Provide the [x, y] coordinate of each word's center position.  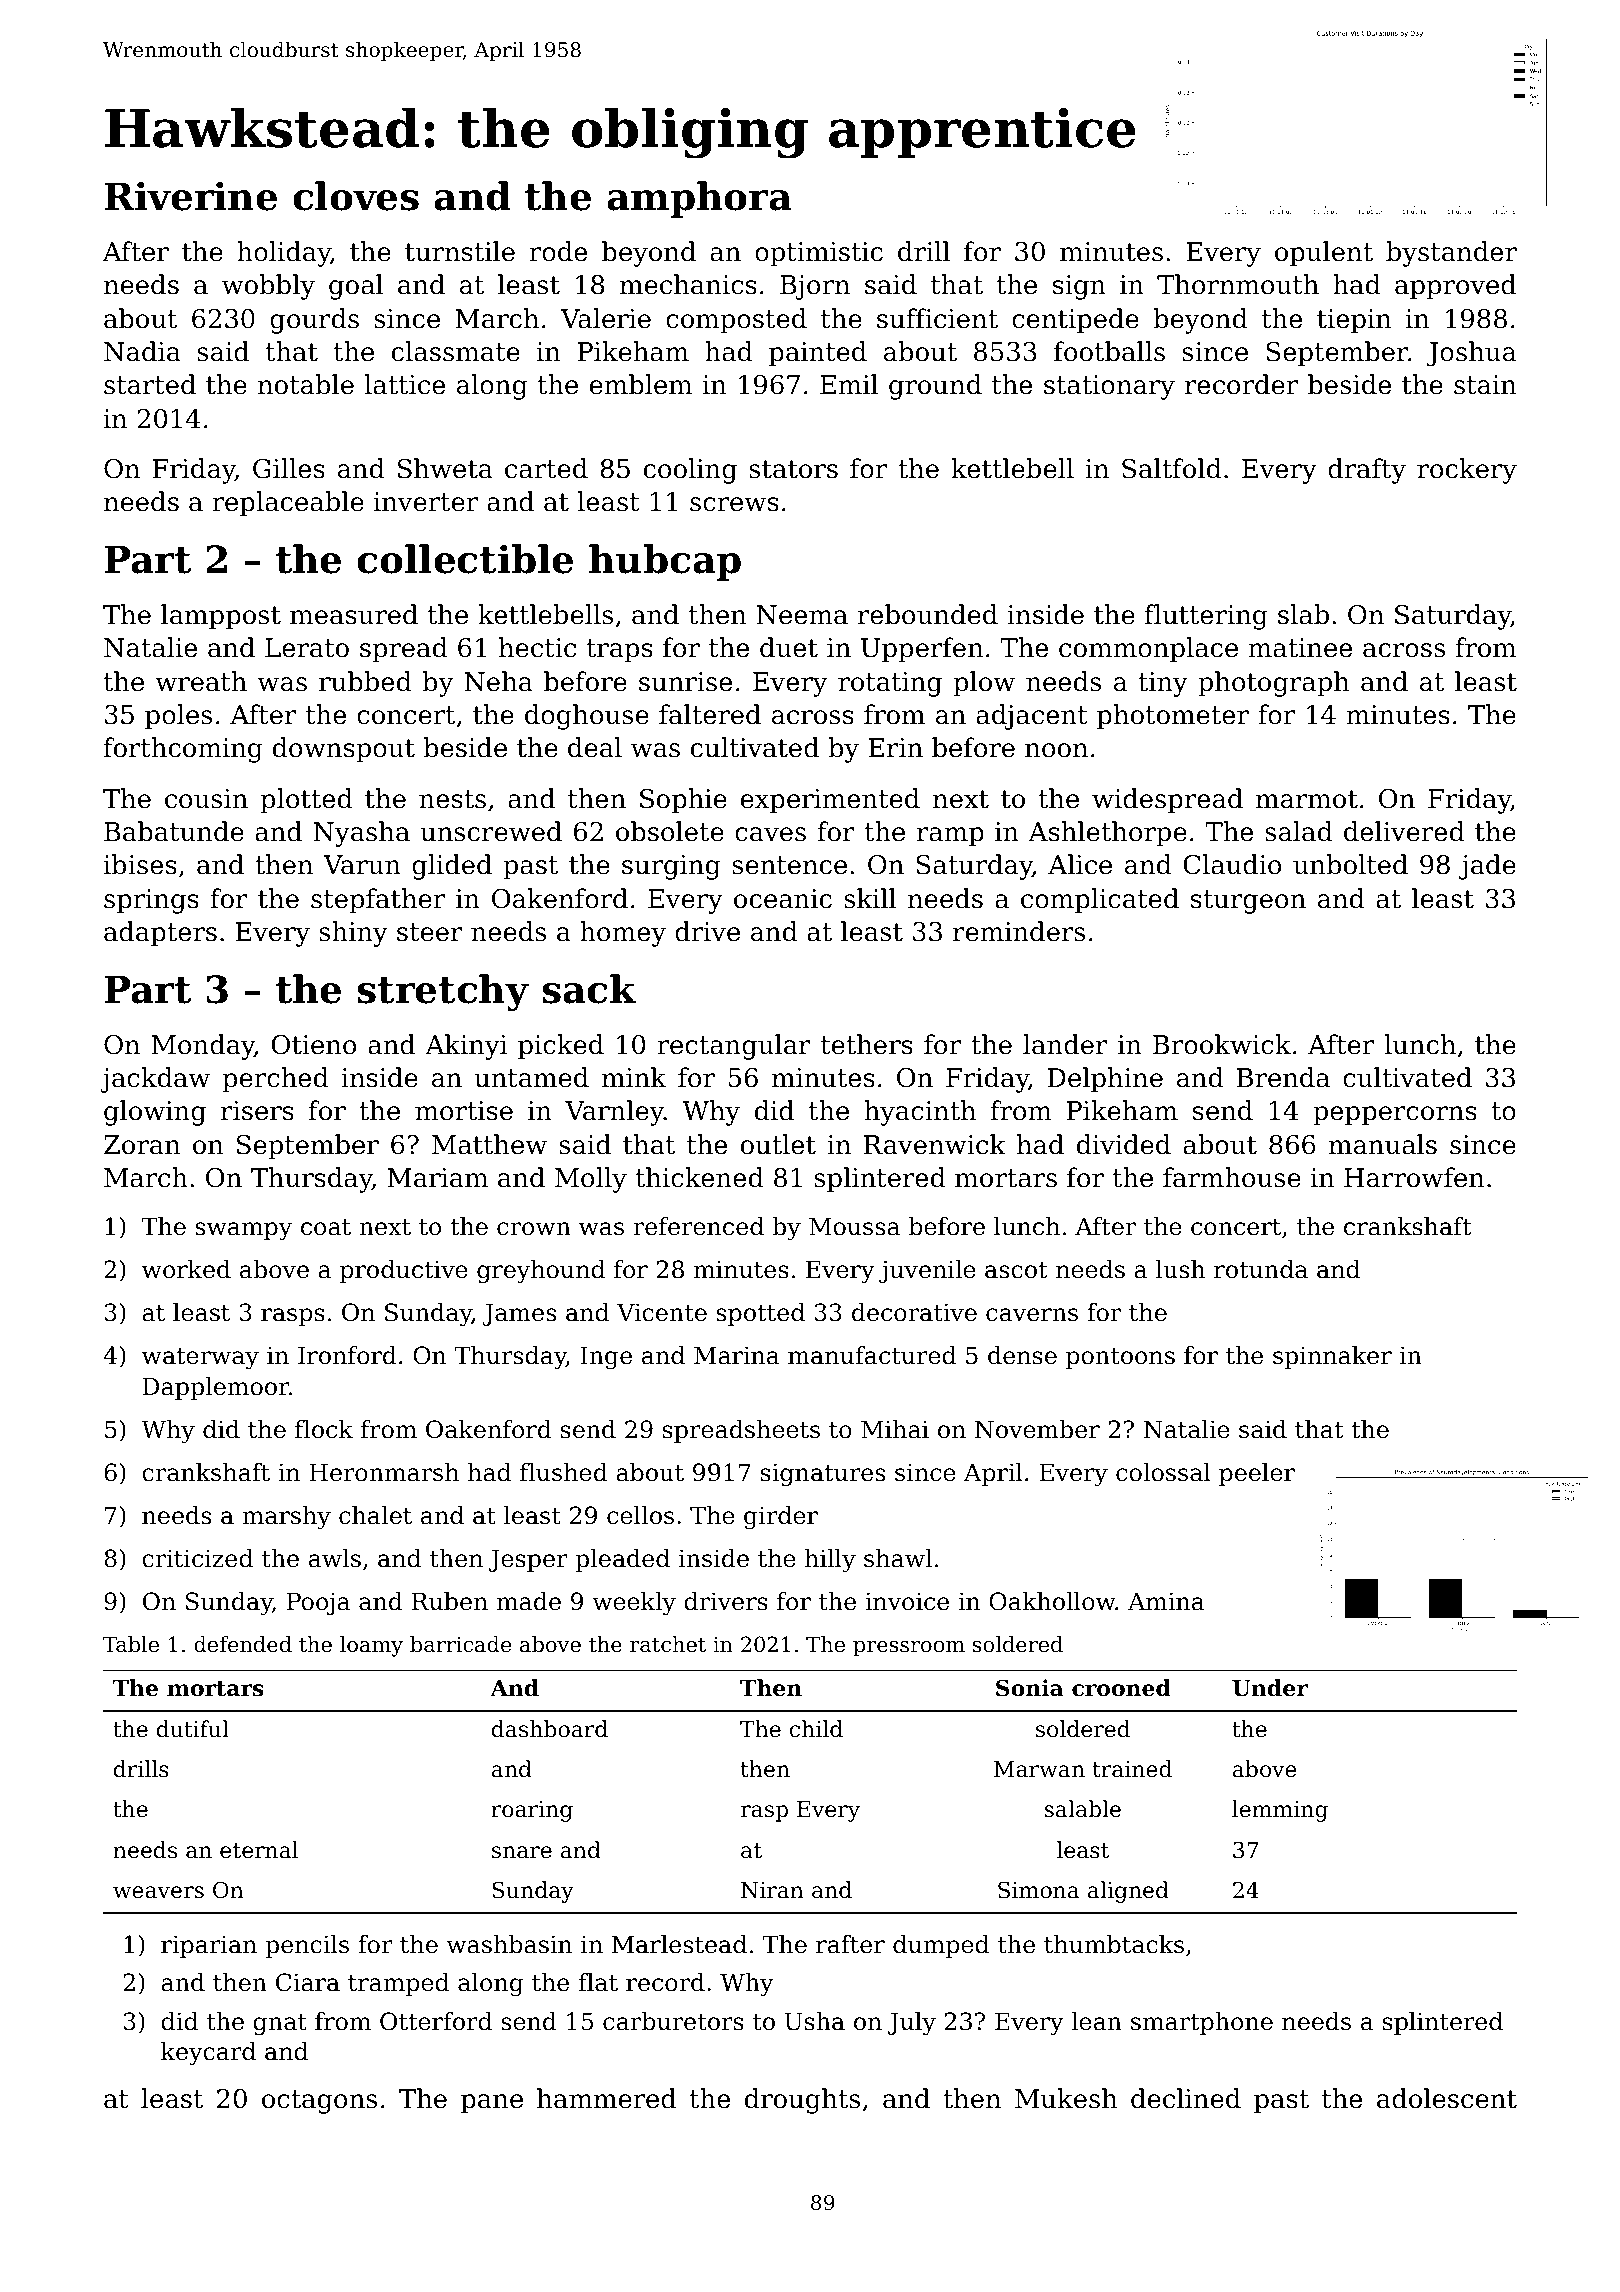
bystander [1451, 254]
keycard [208, 2053]
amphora [699, 199]
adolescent [1447, 2098]
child [816, 1729]
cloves [356, 196]
